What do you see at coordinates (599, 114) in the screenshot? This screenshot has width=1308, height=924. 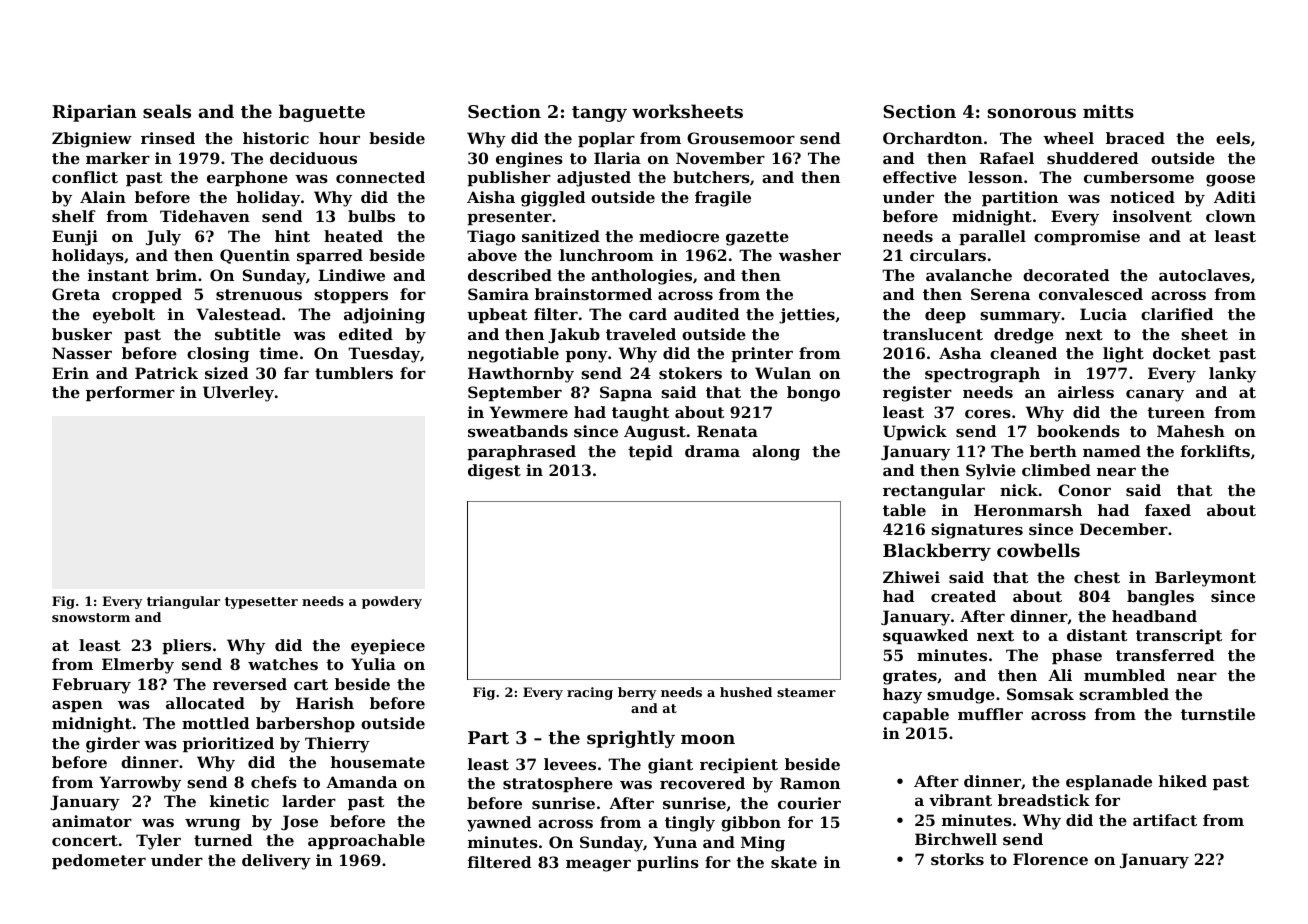 I see `tangy` at bounding box center [599, 114].
